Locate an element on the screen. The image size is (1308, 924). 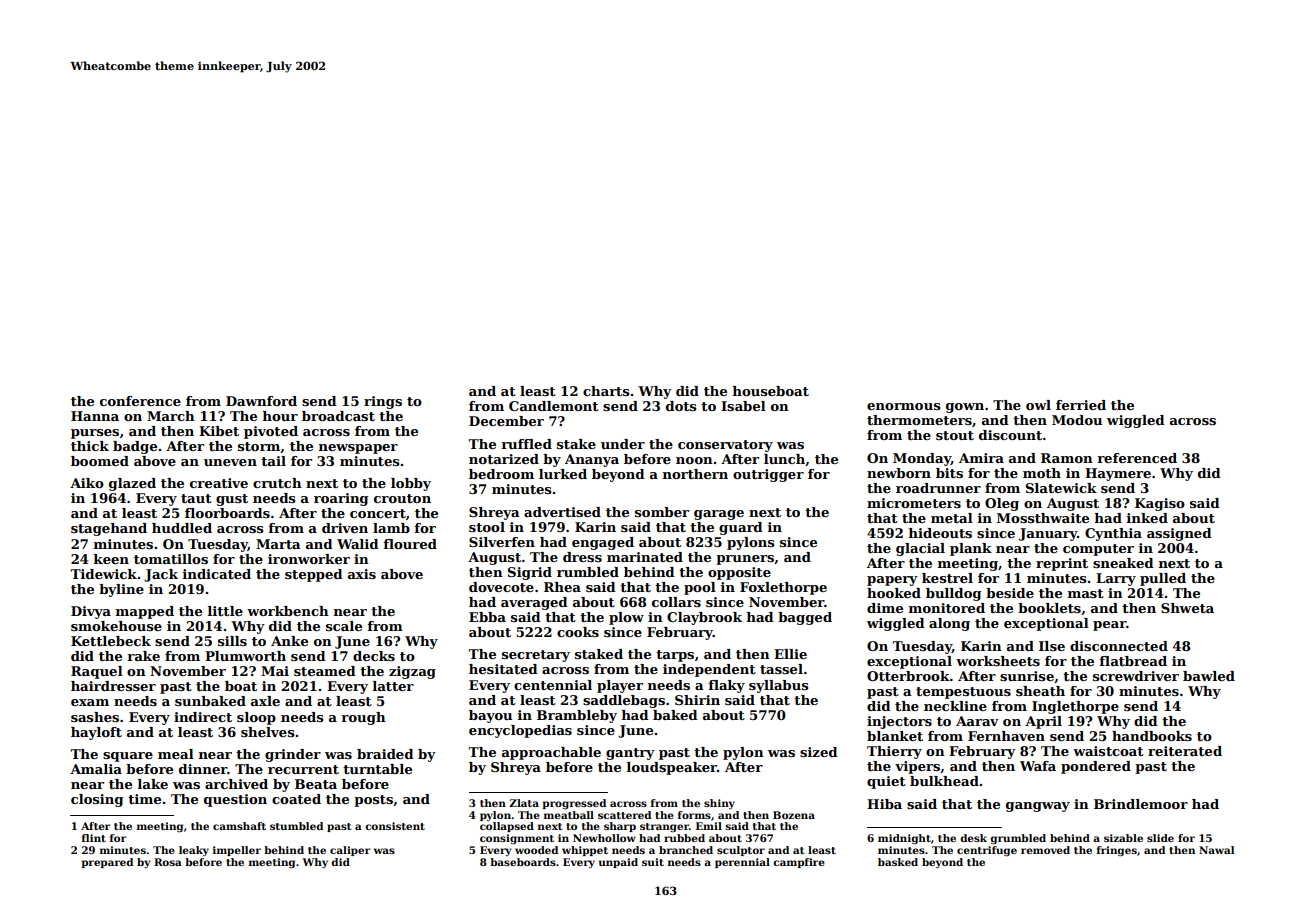
prepared is located at coordinates (107, 863).
